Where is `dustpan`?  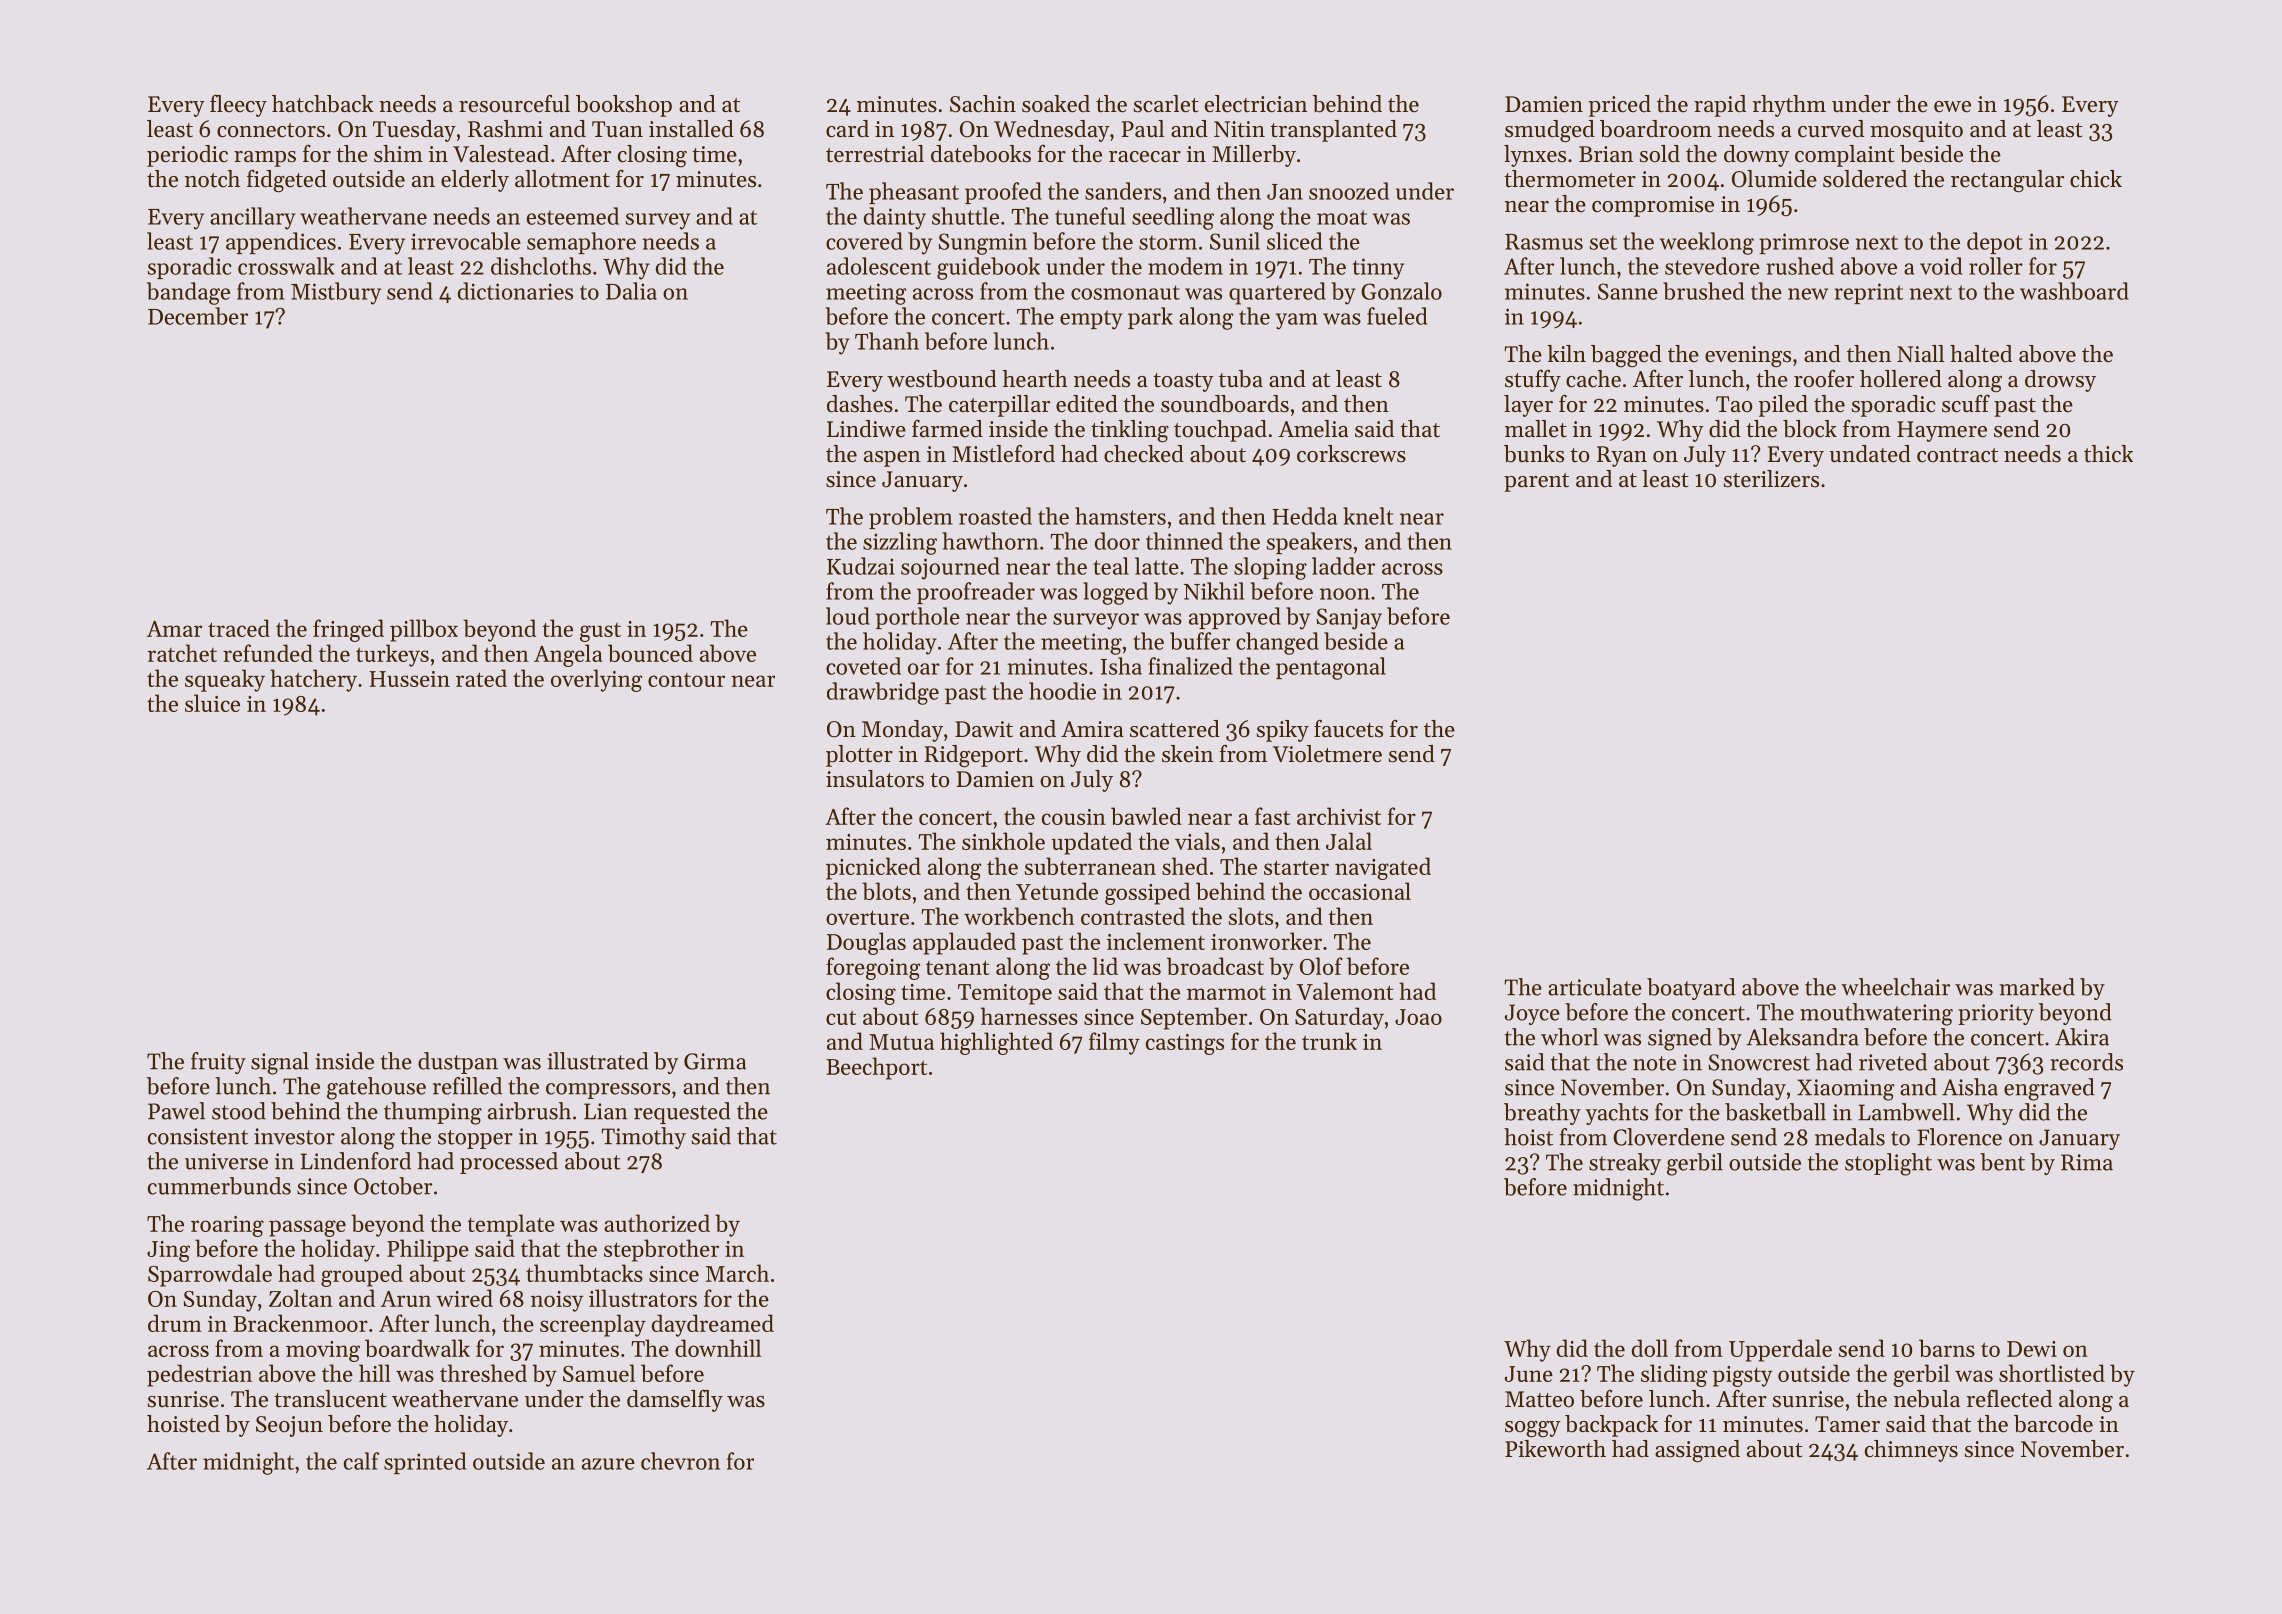 dustpan is located at coordinates (458, 1063).
